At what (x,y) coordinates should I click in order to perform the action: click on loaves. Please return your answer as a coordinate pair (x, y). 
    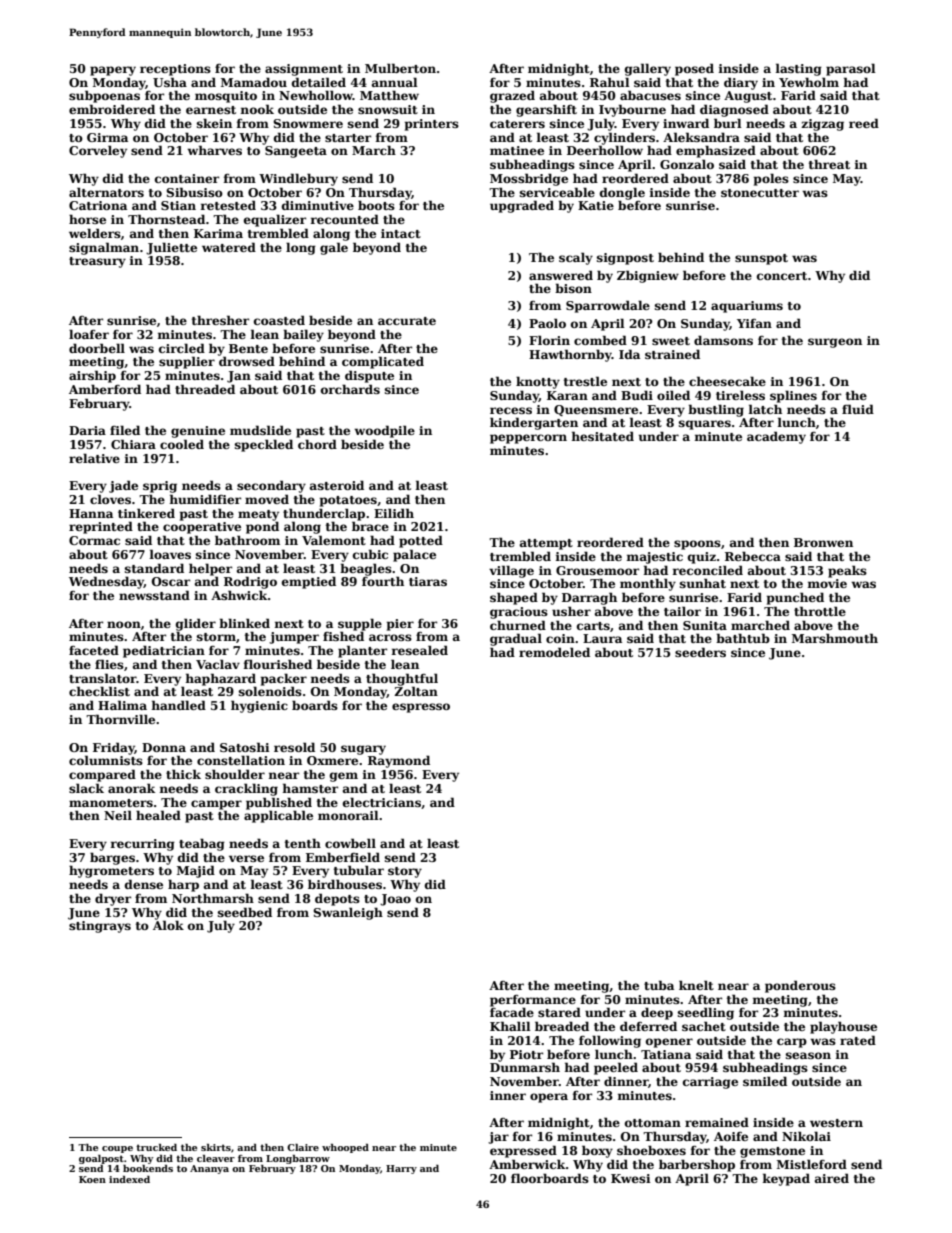
    Looking at the image, I should click on (170, 554).
